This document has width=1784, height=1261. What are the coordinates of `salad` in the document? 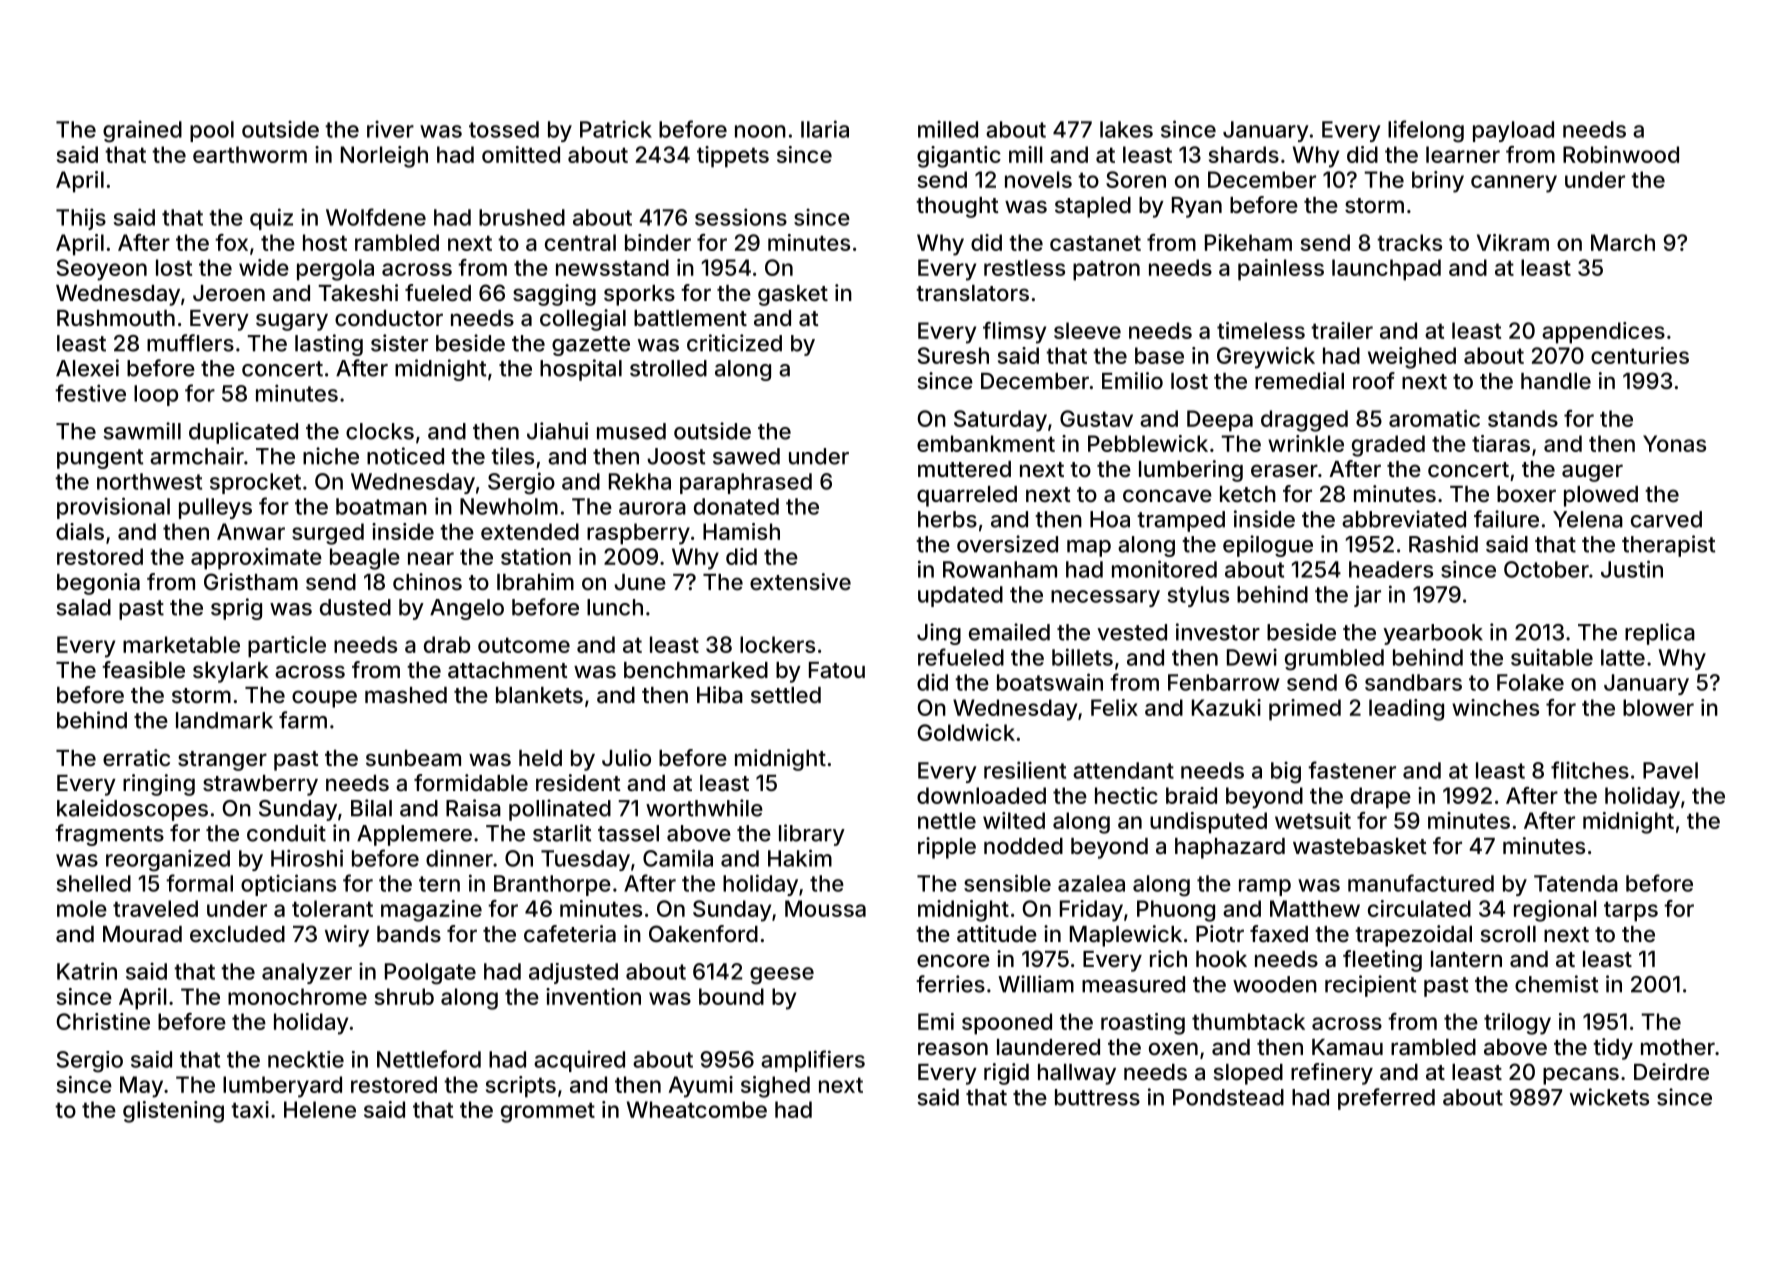 It's located at (83, 607).
